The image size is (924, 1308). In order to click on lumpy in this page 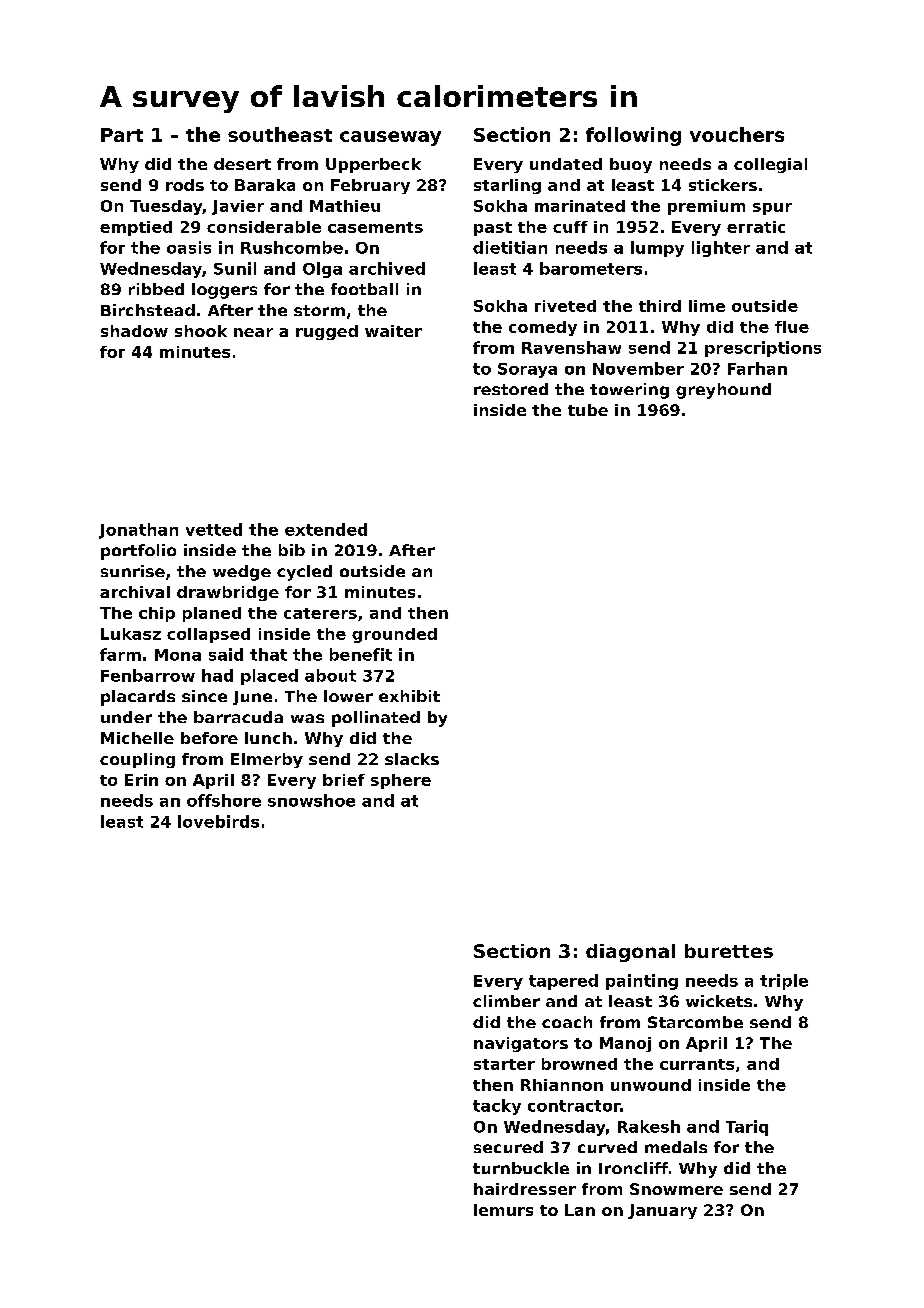, I will do `click(657, 249)`.
